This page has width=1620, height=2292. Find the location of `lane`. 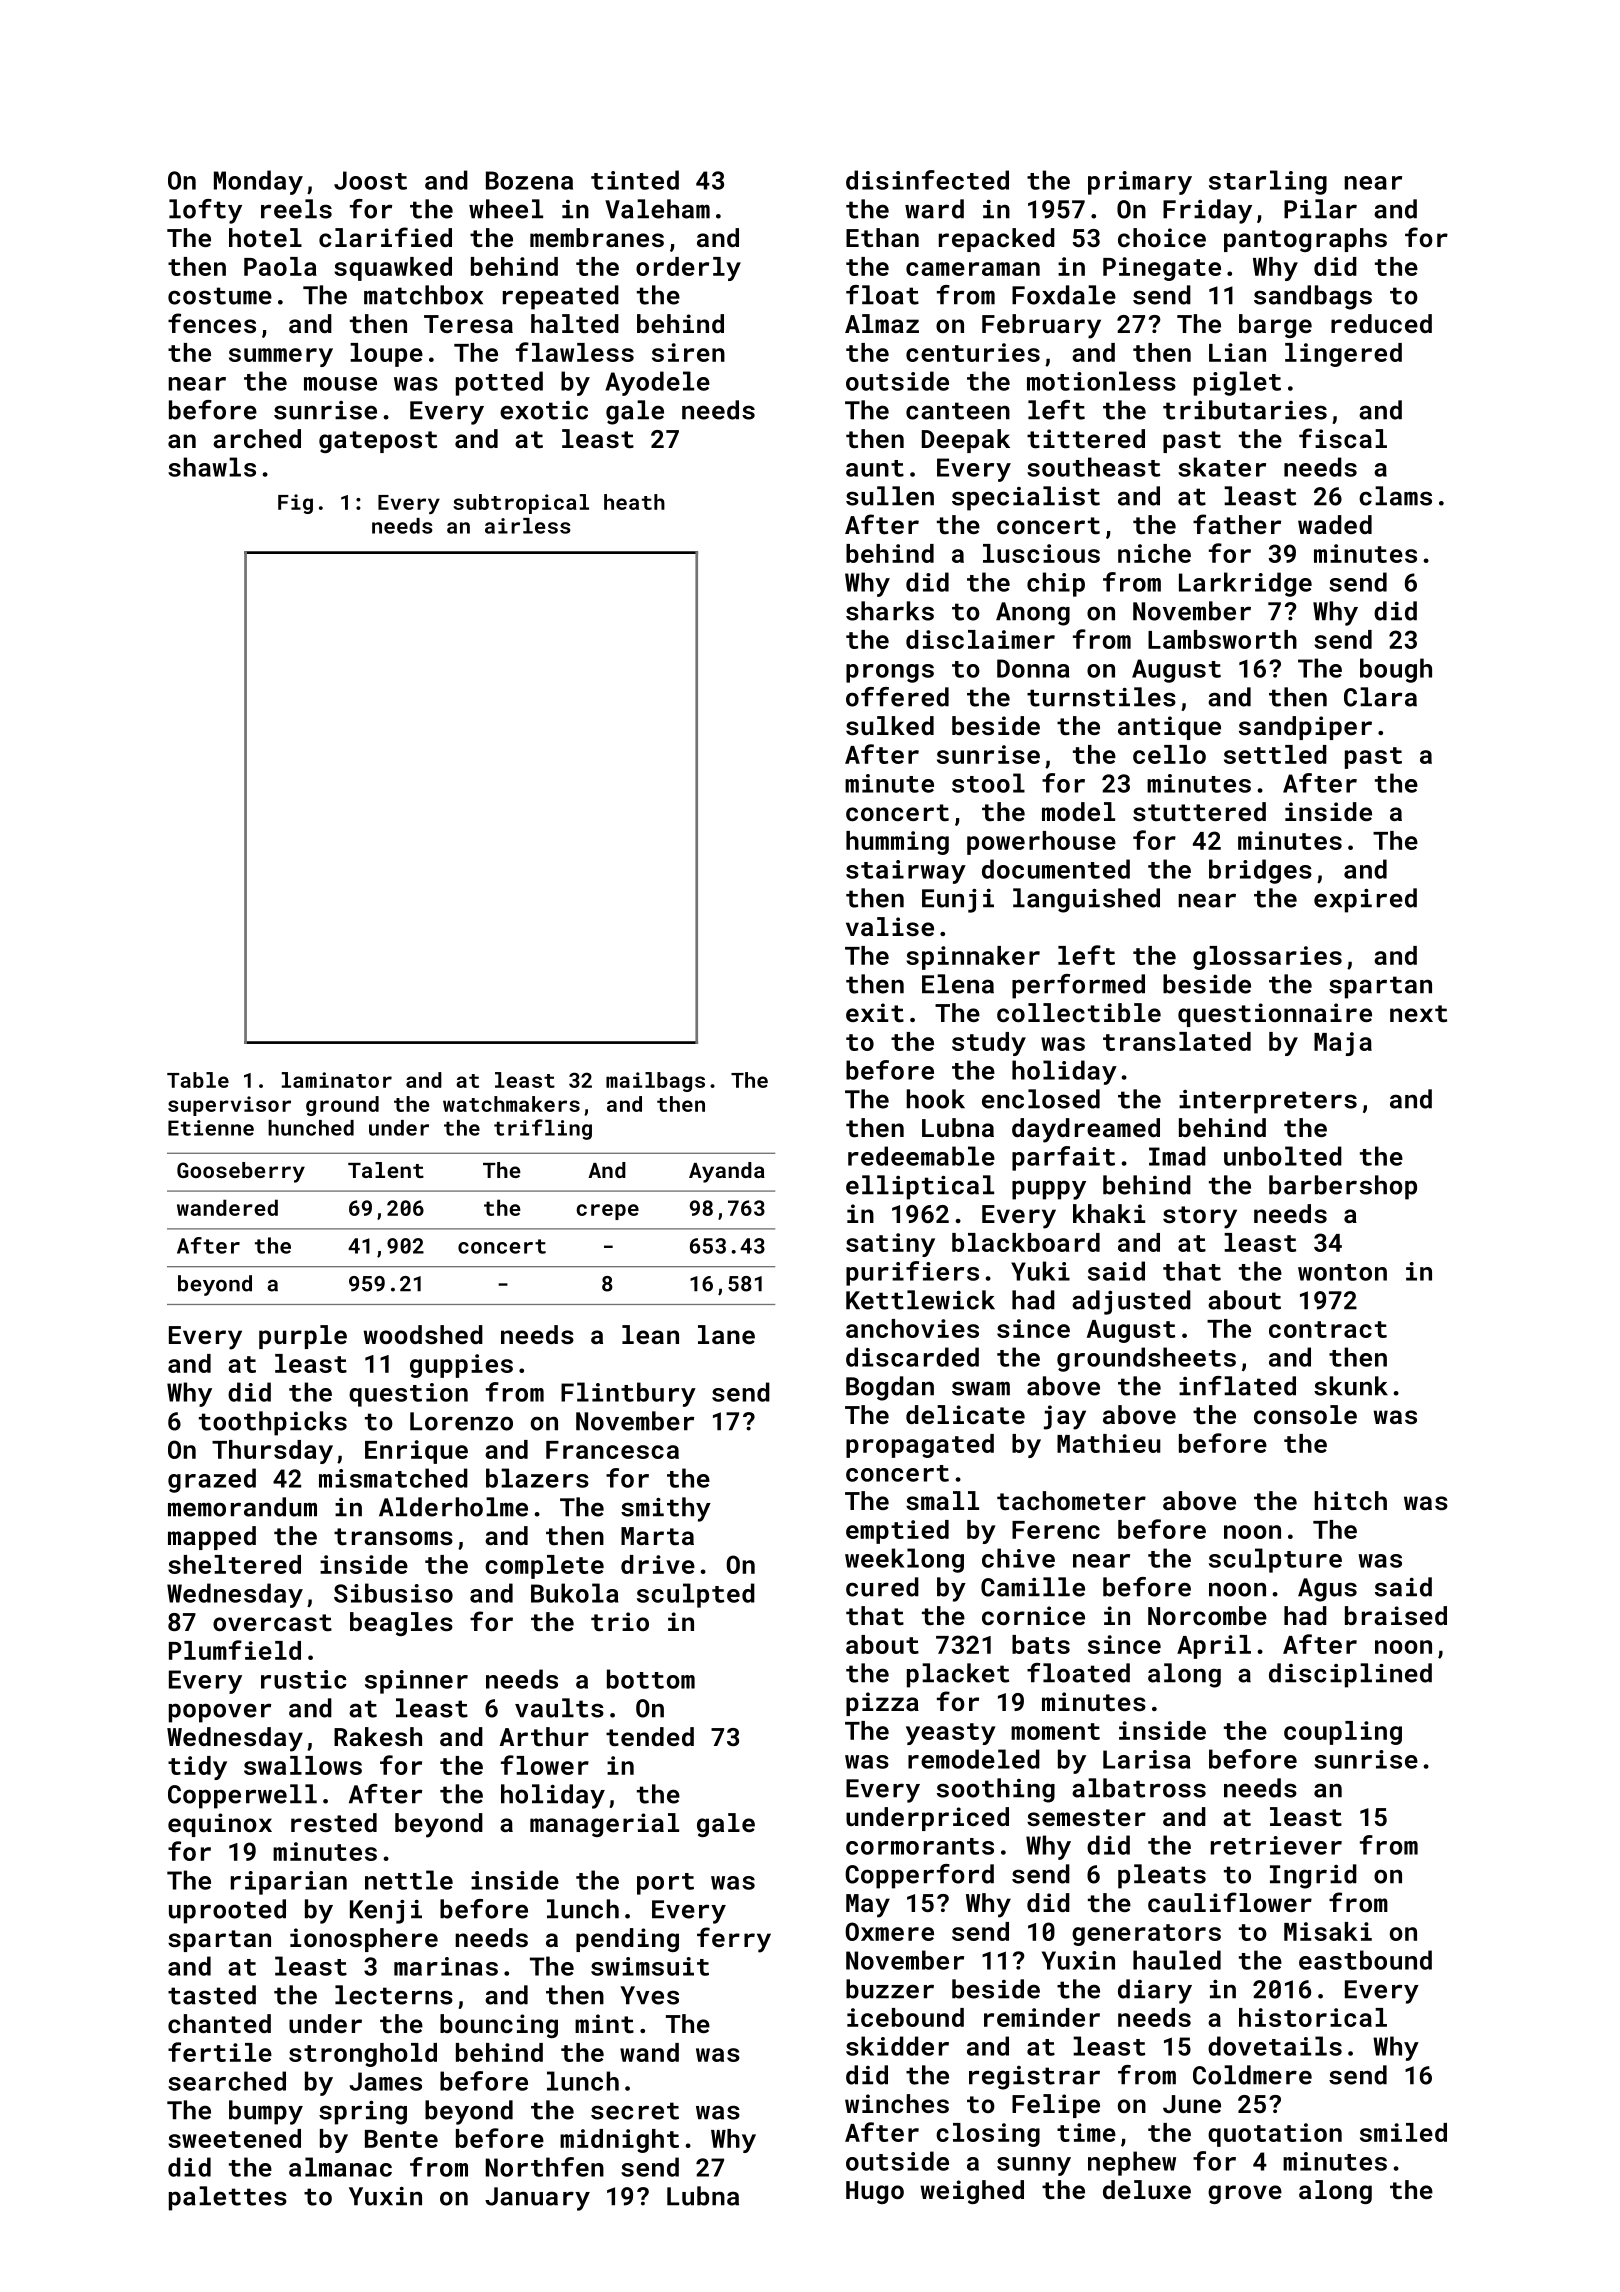

lane is located at coordinates (726, 1334).
